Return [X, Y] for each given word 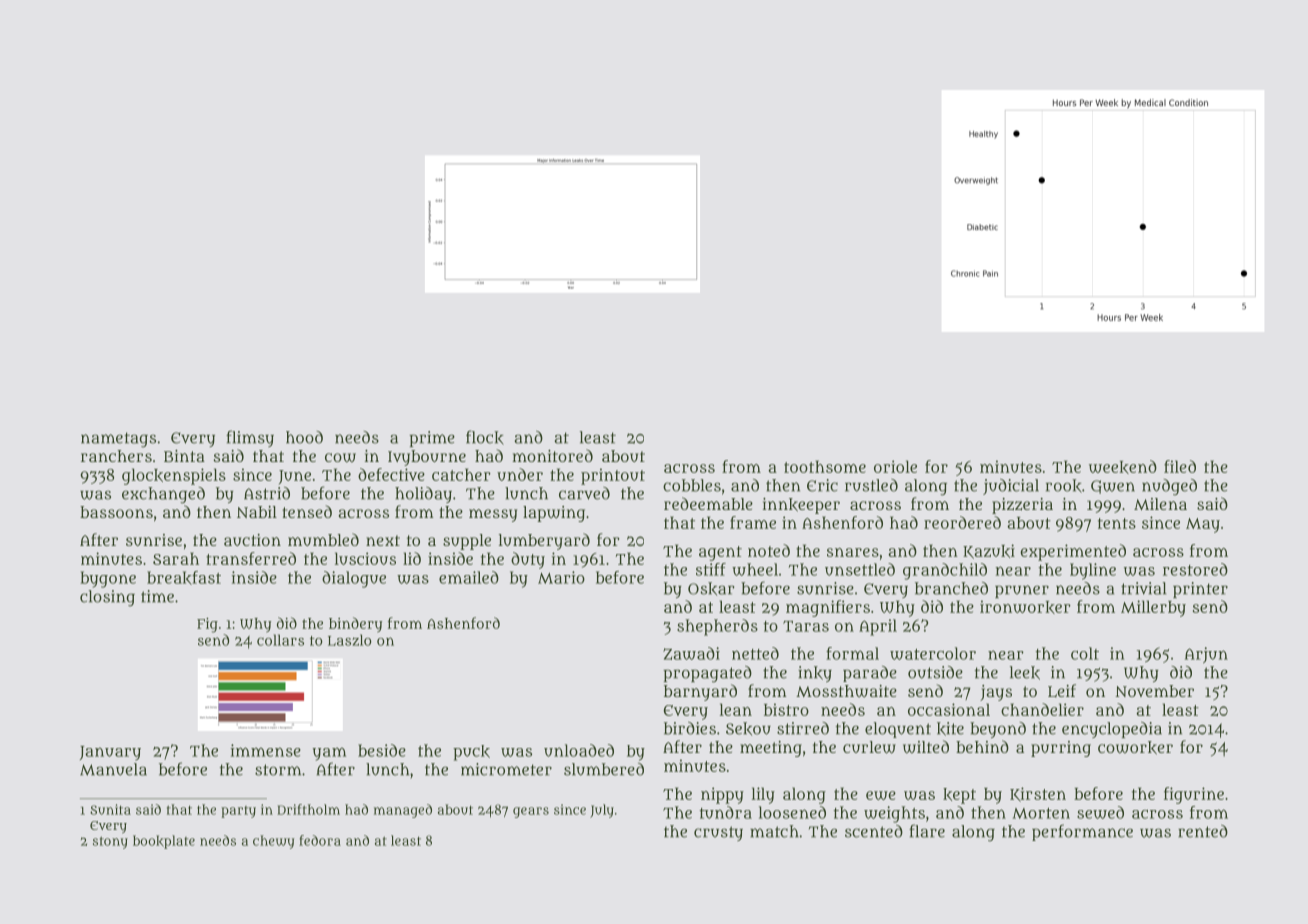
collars [280, 640]
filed [1180, 466]
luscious [365, 558]
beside [382, 750]
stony [110, 842]
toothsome [825, 466]
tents [1117, 523]
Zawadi [691, 653]
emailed [469, 577]
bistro [786, 709]
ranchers [116, 456]
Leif [1062, 691]
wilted [926, 747]
